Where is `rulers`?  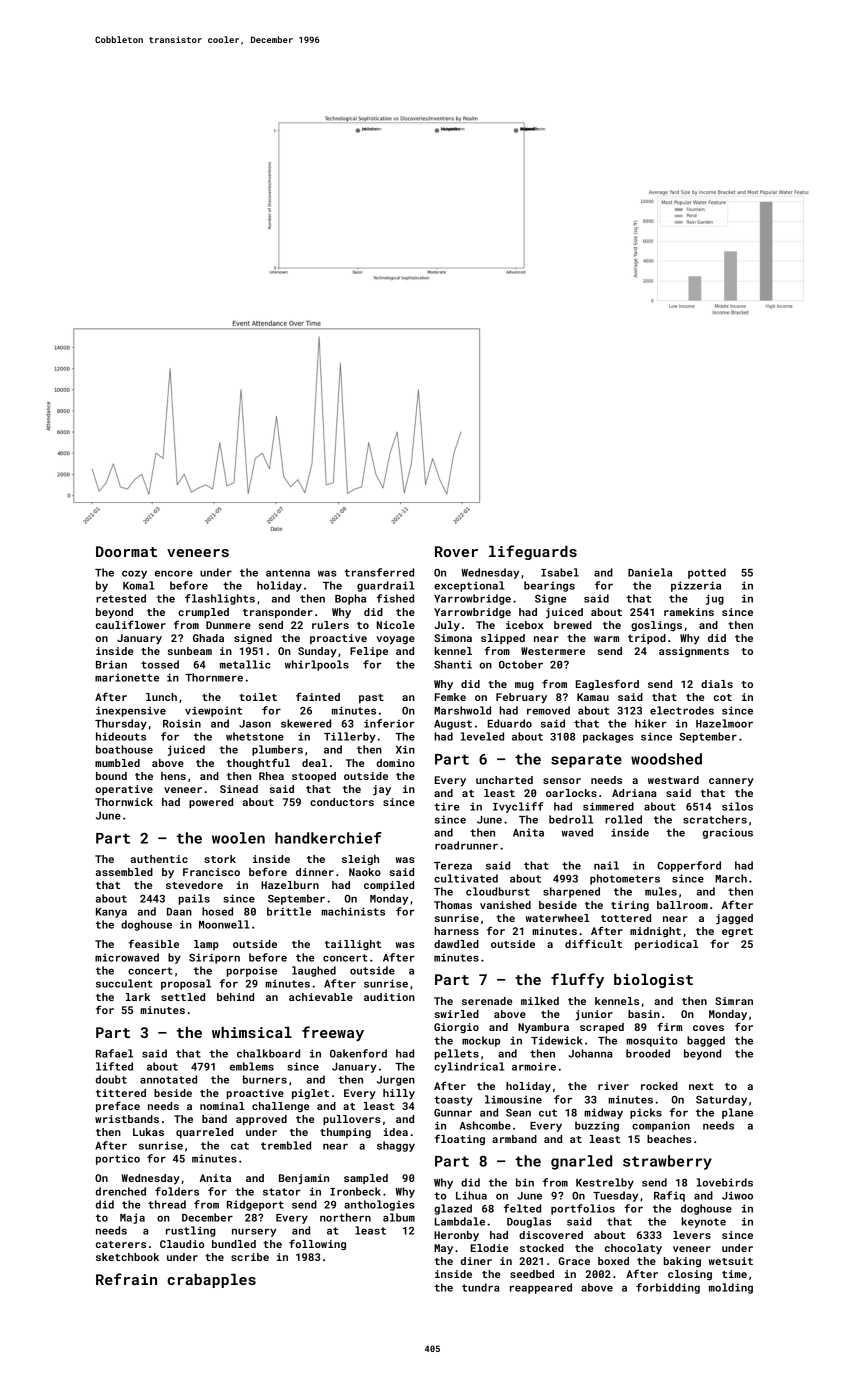 rulers is located at coordinates (330, 625).
